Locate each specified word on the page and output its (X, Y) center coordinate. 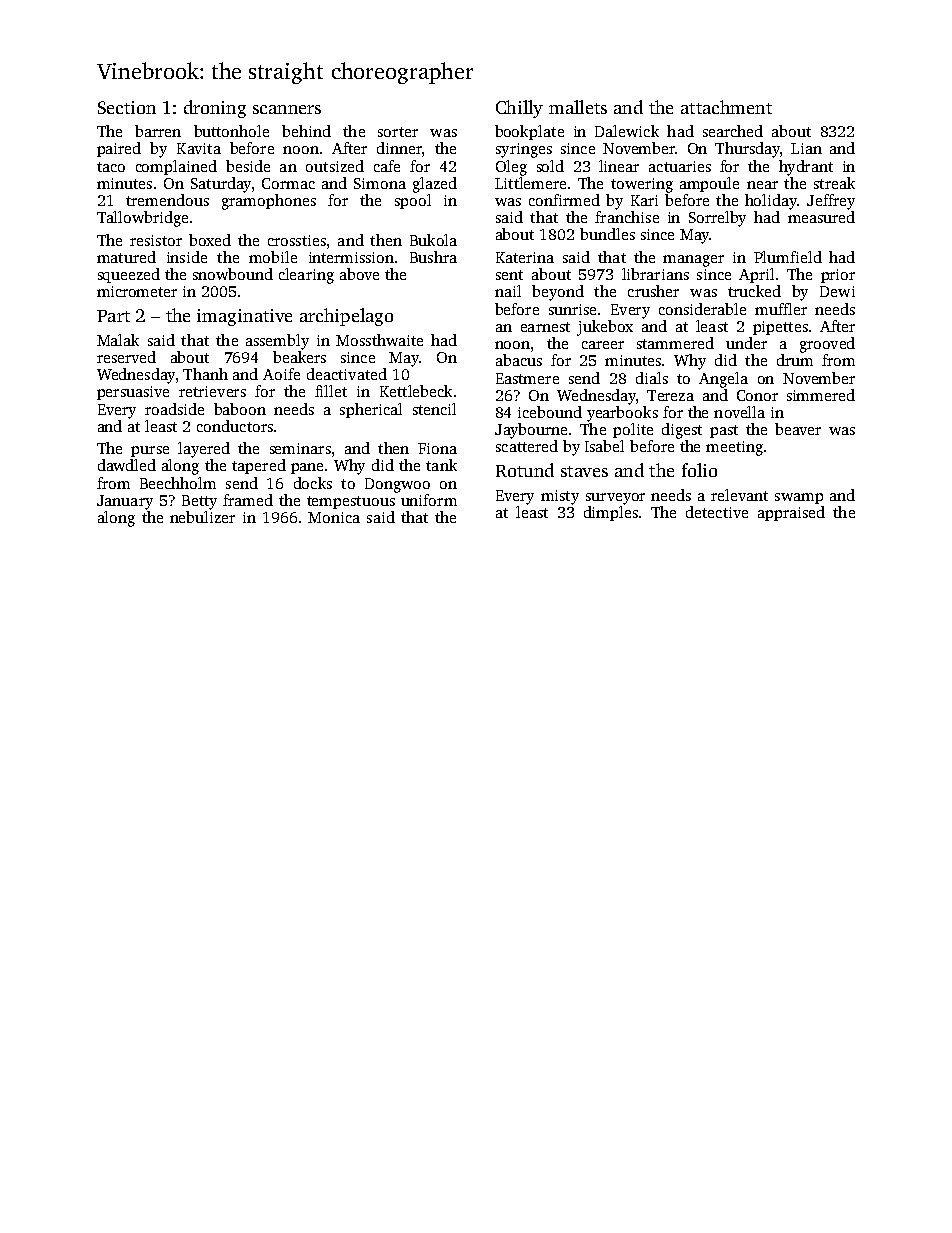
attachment (726, 107)
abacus (519, 360)
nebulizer (202, 517)
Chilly (519, 109)
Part (113, 316)
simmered (821, 395)
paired (119, 149)
